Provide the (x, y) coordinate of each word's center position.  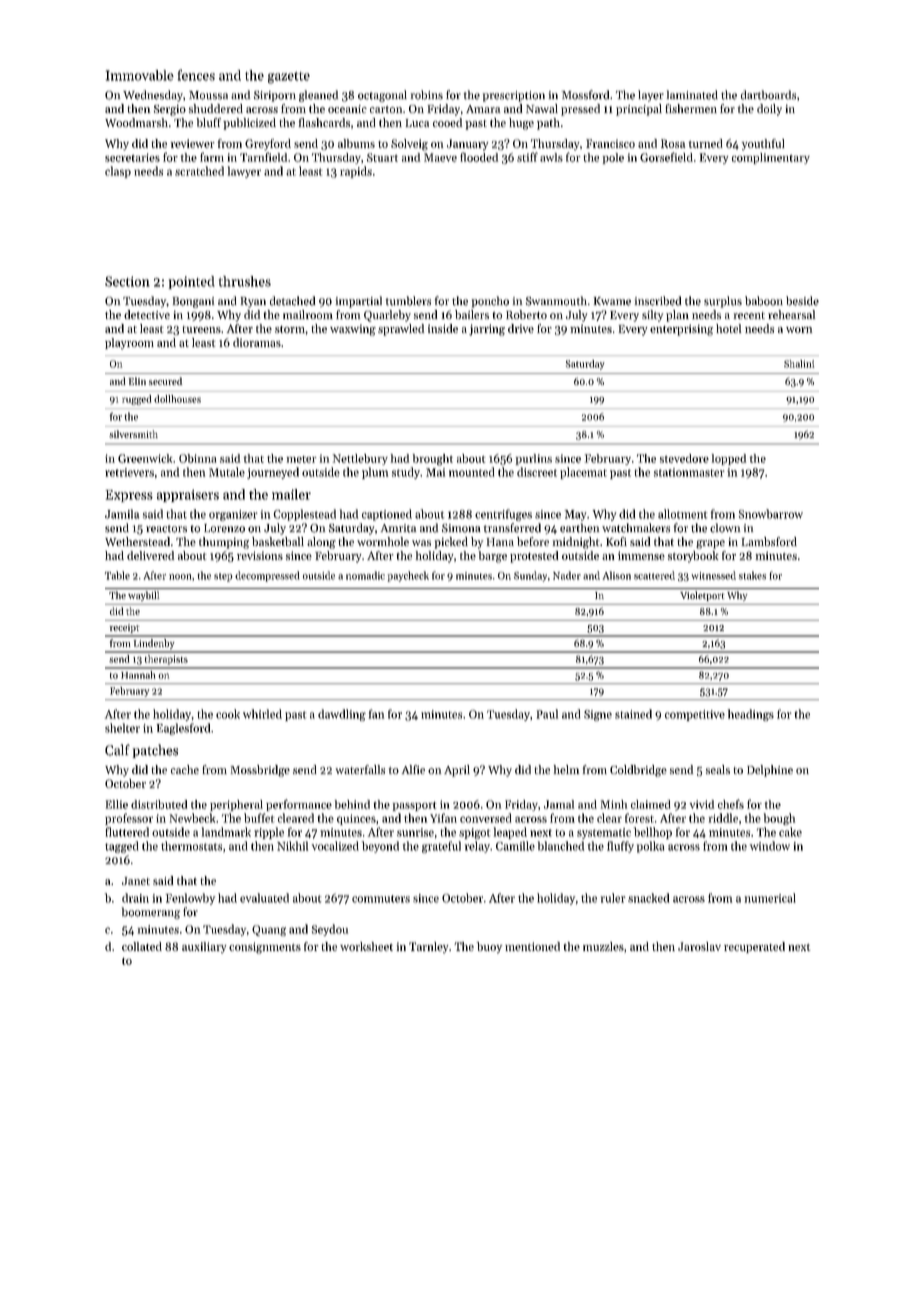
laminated (692, 95)
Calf (117, 750)
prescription (514, 96)
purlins (534, 459)
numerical (770, 898)
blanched (561, 846)
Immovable (140, 75)
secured (165, 381)
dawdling (342, 715)
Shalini (799, 364)
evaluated (264, 898)
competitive (695, 715)
